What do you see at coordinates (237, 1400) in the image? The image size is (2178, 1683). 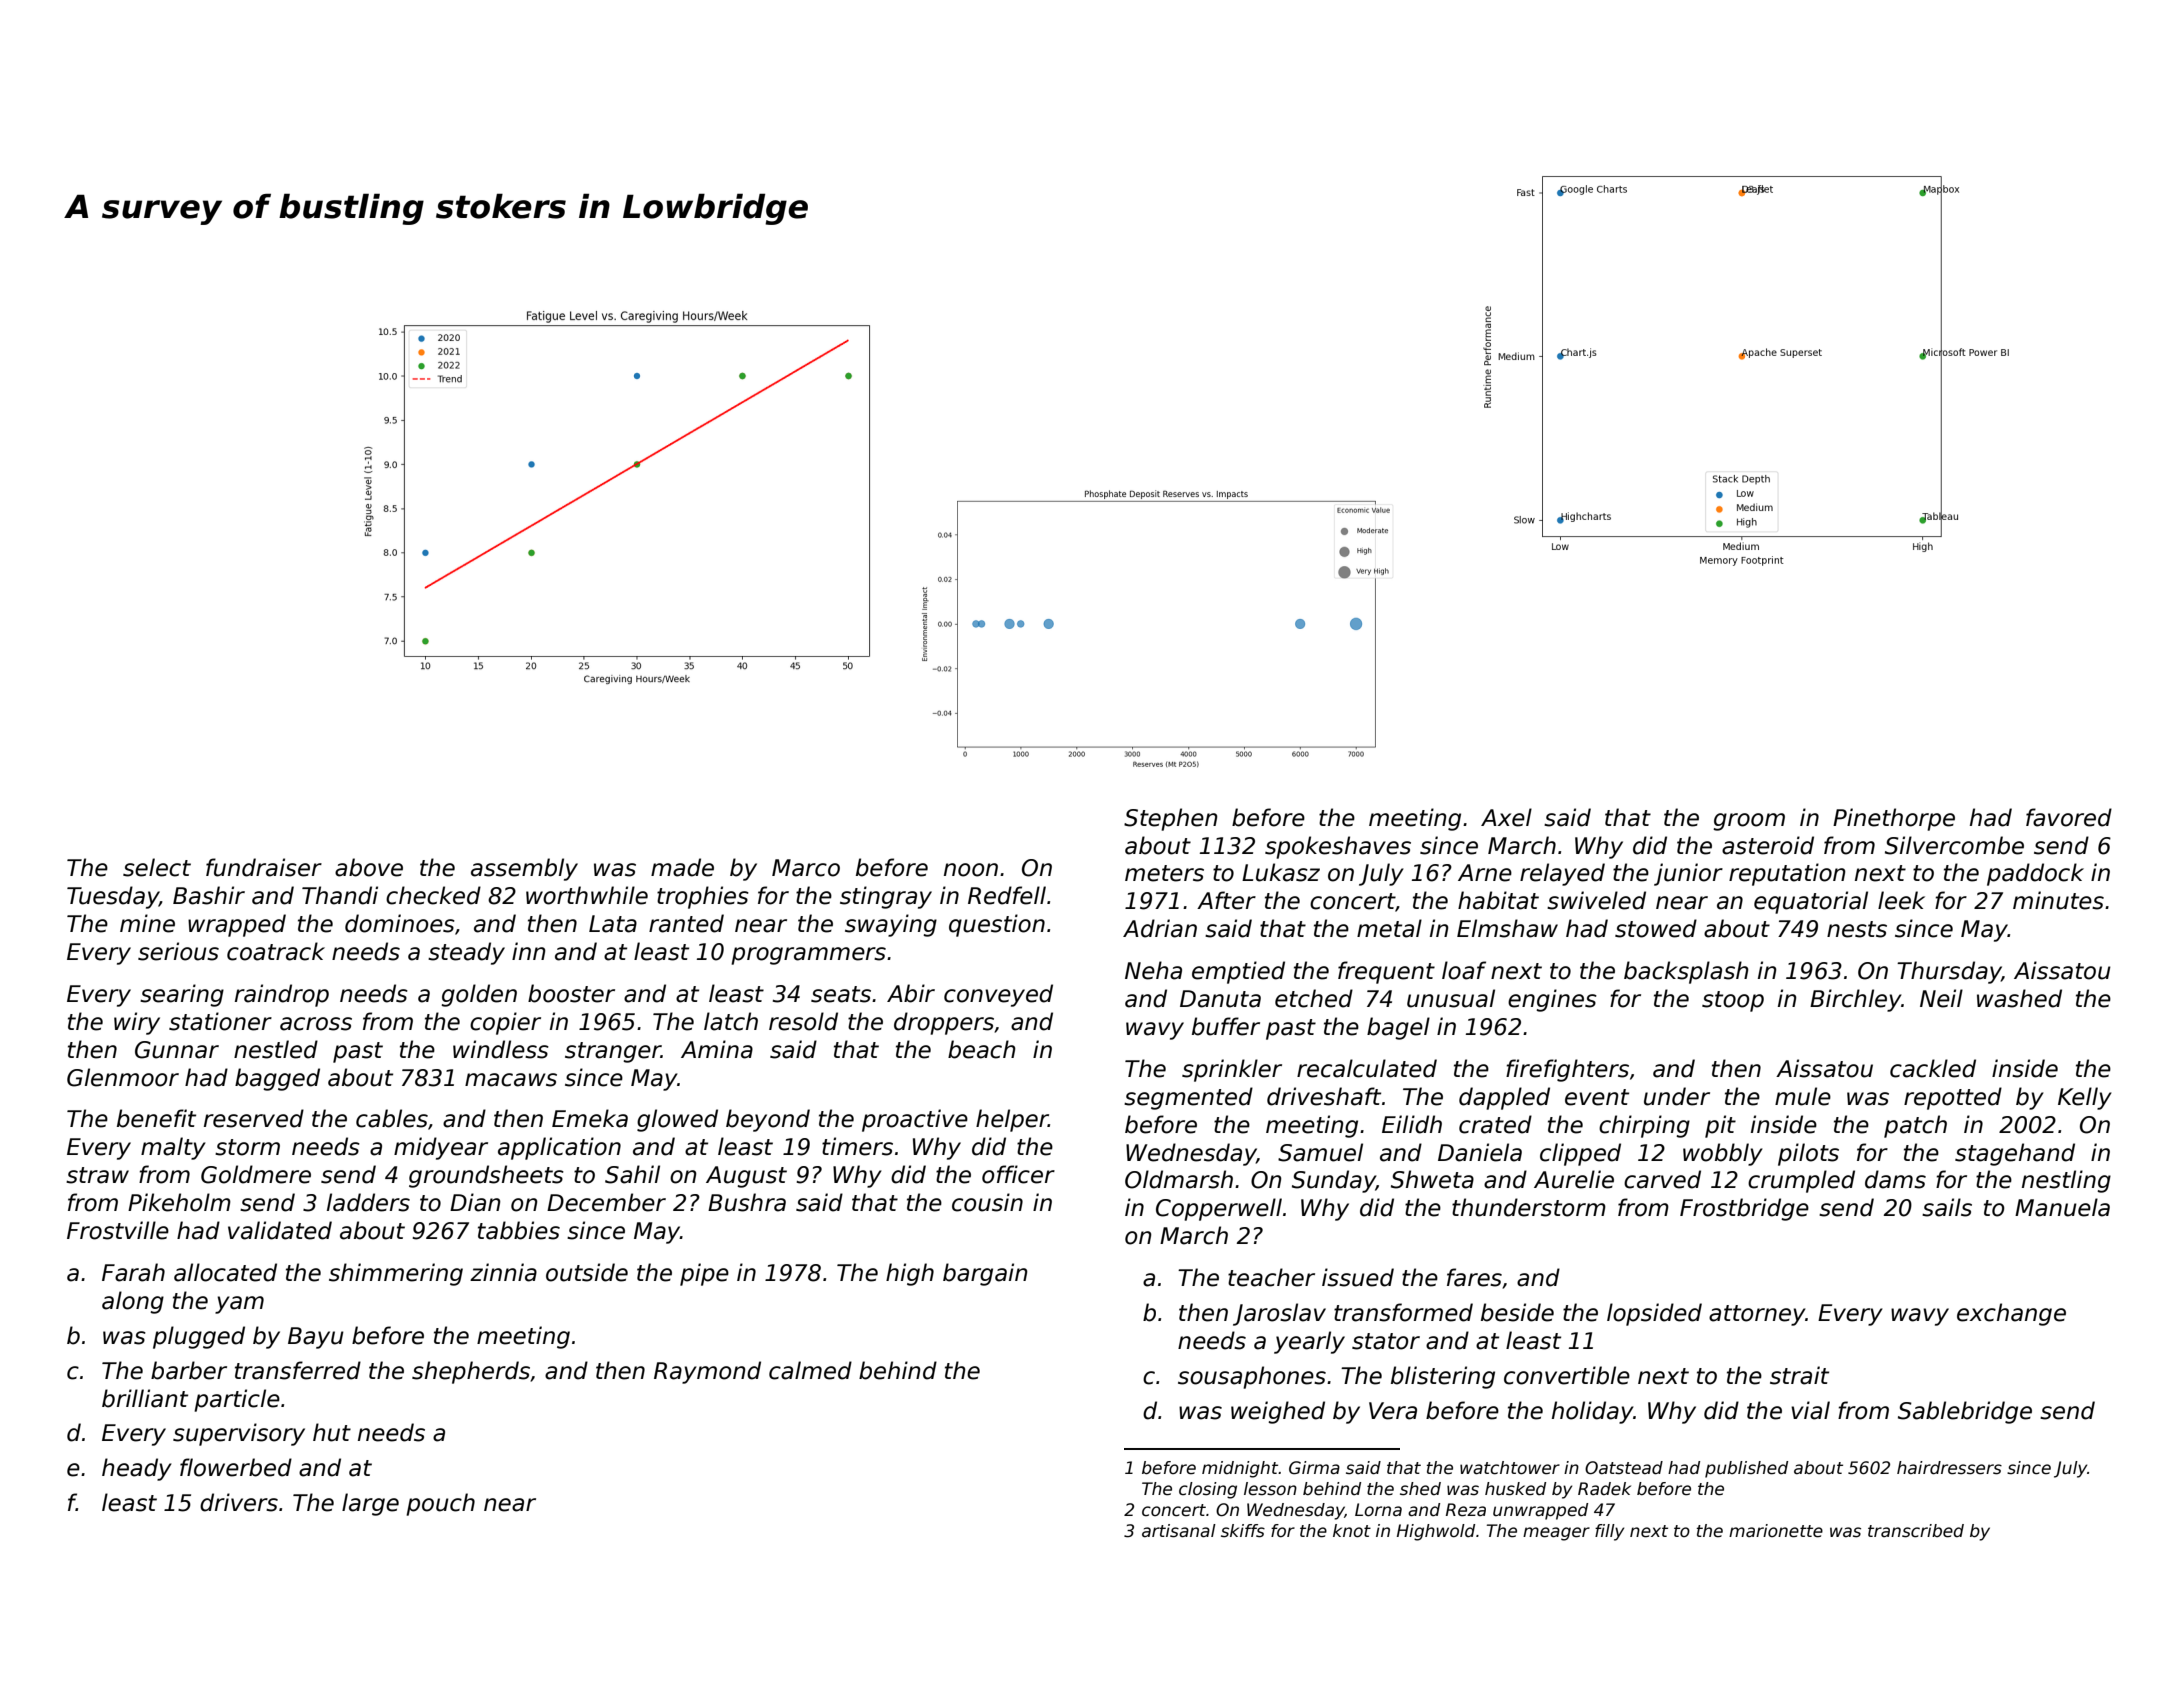 I see `particle` at bounding box center [237, 1400].
